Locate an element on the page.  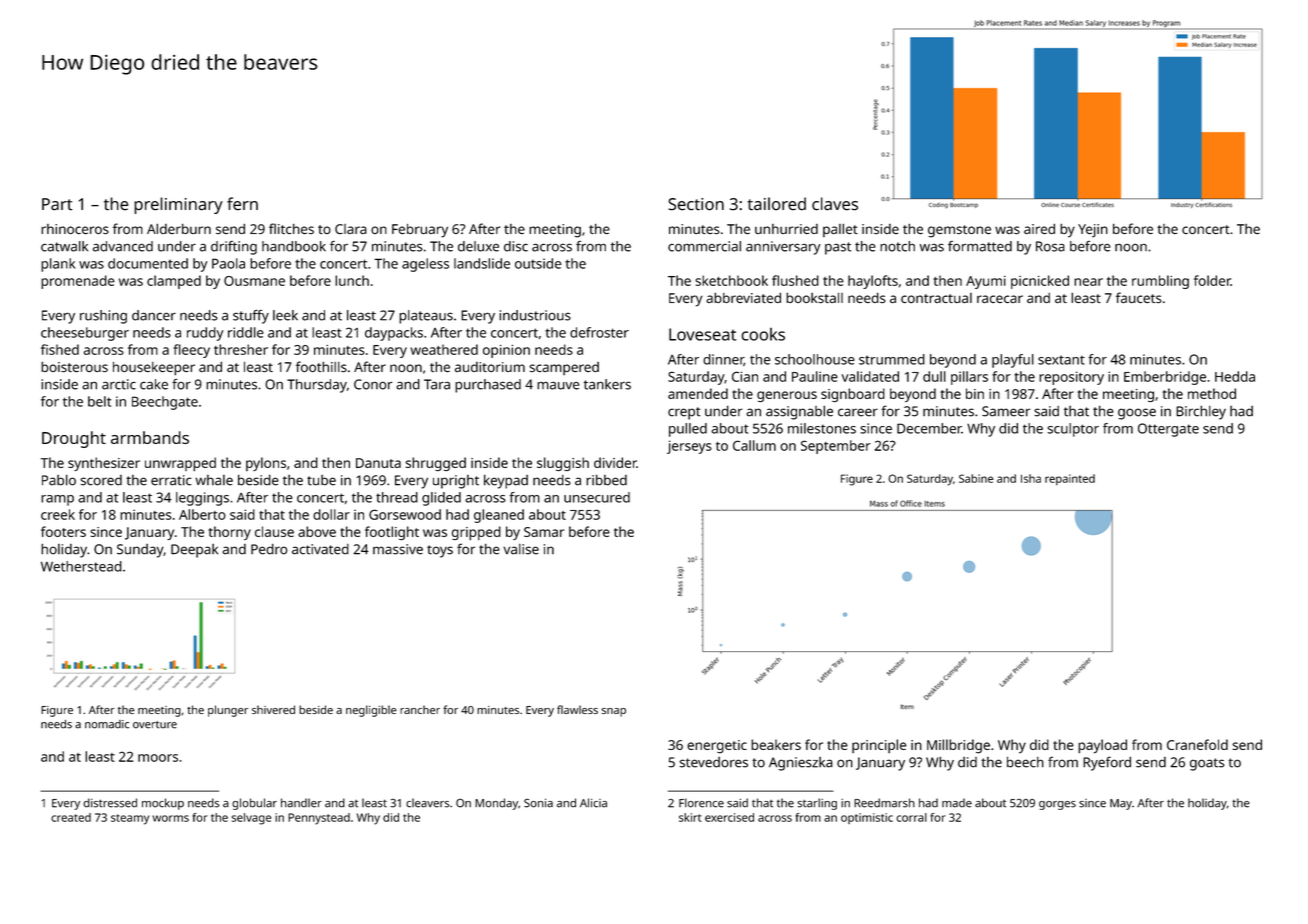
ramp is located at coordinates (57, 500).
